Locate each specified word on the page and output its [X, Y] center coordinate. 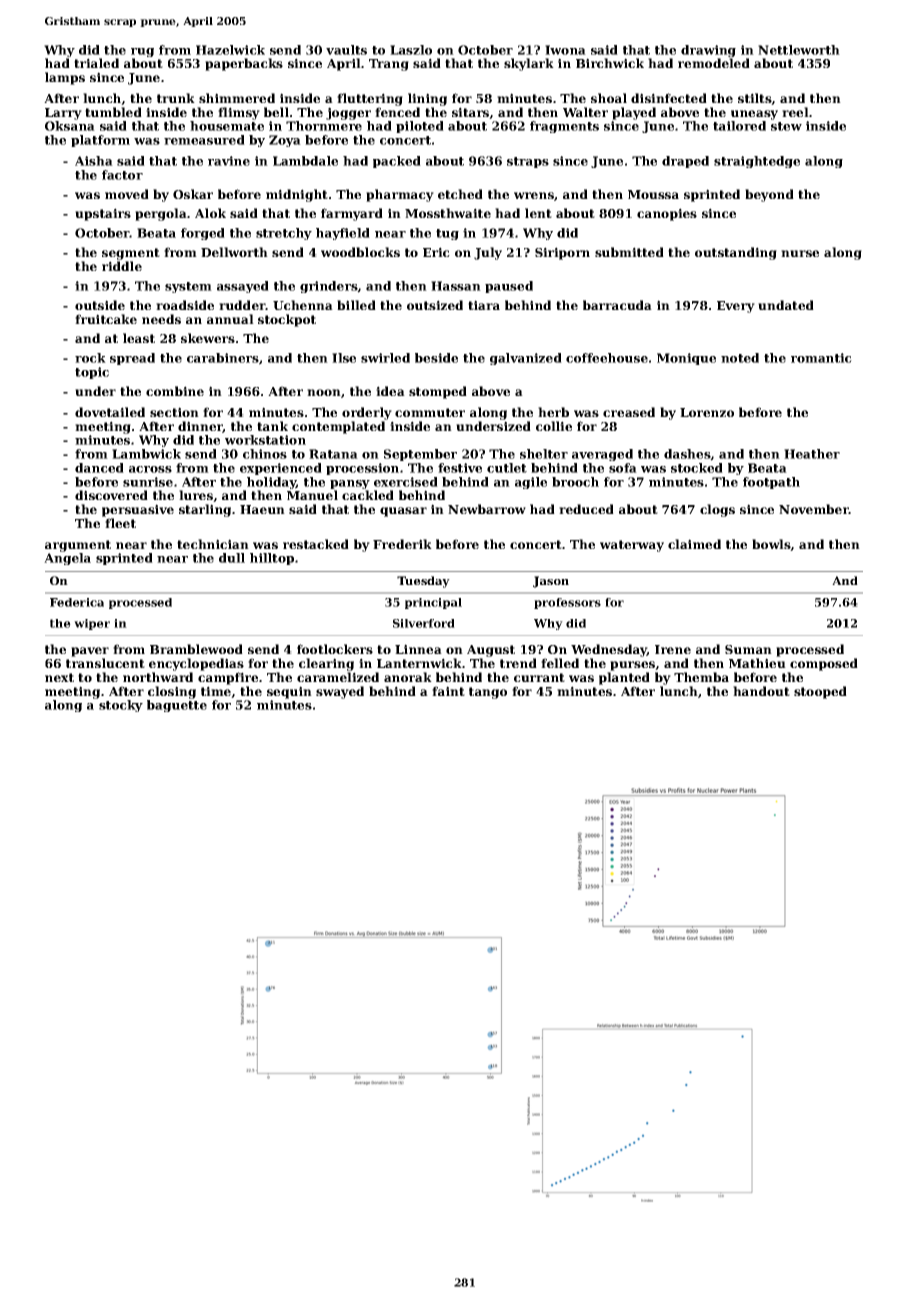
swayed [340, 692]
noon [324, 392]
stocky [121, 706]
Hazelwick [230, 50]
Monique [686, 359]
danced [99, 468]
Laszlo [411, 50]
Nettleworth [799, 50]
